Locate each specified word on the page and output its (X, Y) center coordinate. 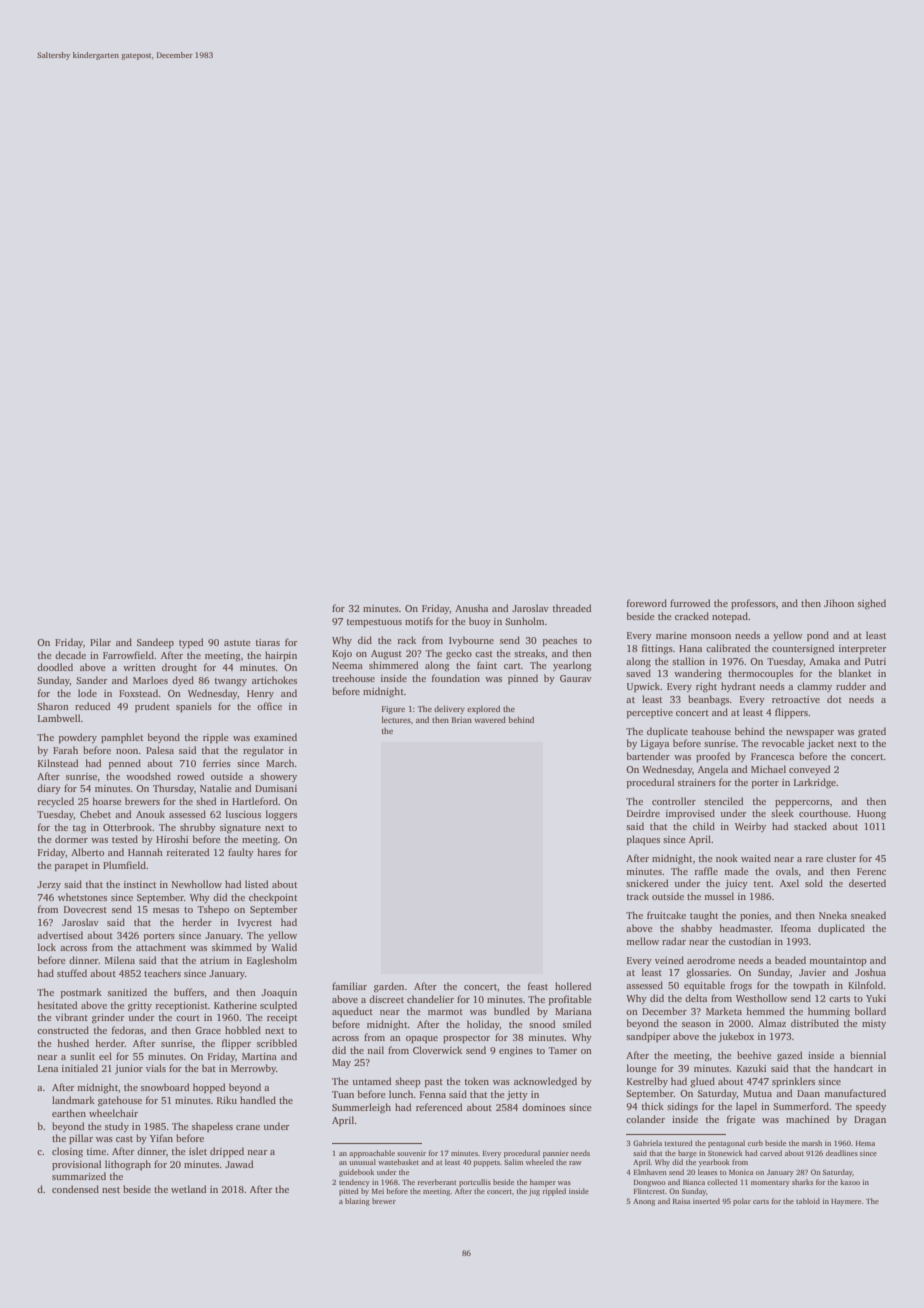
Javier (812, 972)
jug (534, 1192)
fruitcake (666, 915)
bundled (512, 1011)
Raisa (682, 1201)
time (96, 1151)
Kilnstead (58, 763)
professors (753, 604)
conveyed (810, 770)
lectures (396, 719)
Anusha (471, 608)
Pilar (100, 642)
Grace (208, 1030)
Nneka (833, 915)
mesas (166, 910)
